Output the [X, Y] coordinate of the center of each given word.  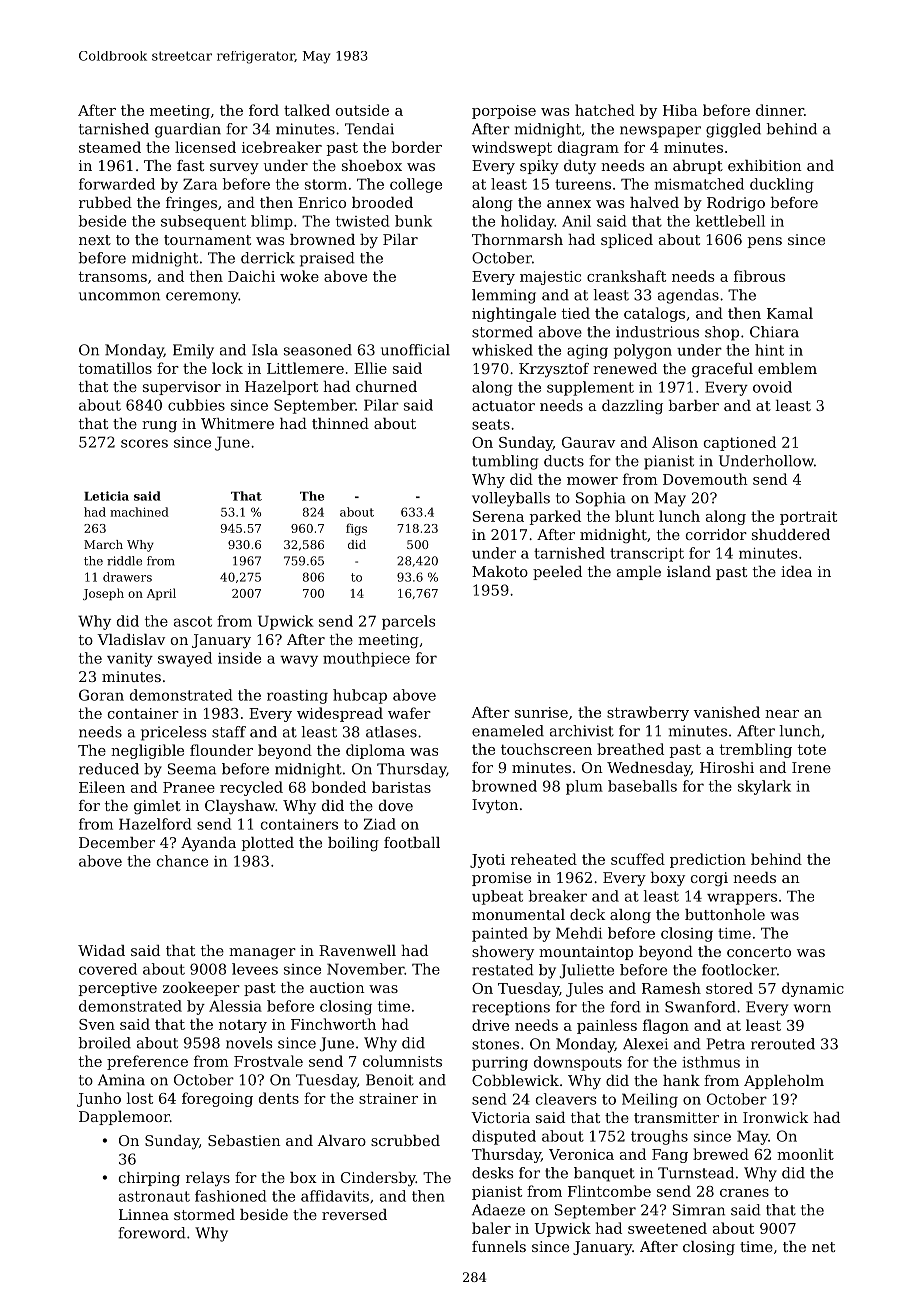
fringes [191, 204]
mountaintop [586, 953]
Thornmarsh [517, 239]
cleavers [566, 1099]
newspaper [660, 132]
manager [262, 953]
